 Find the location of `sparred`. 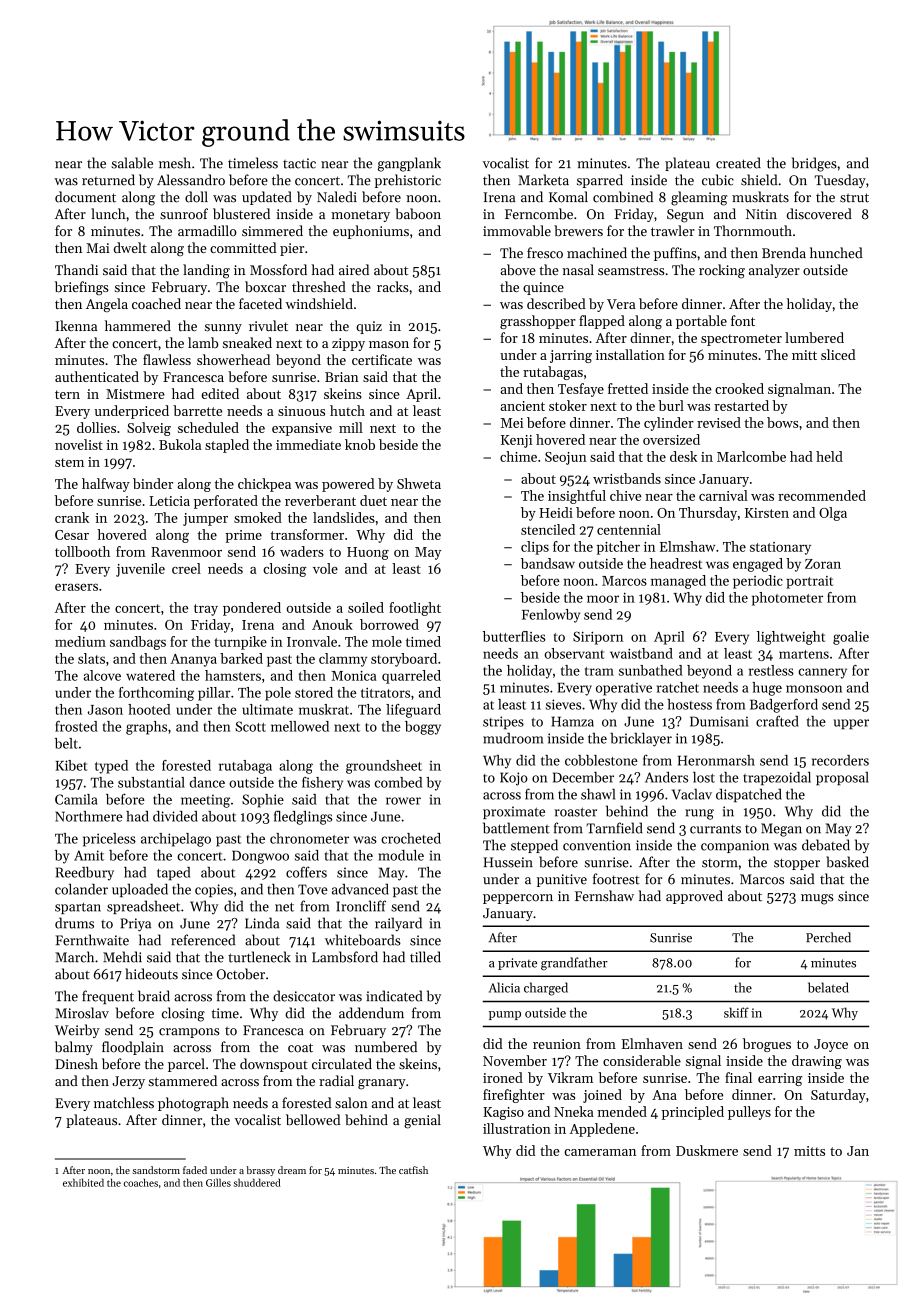

sparred is located at coordinates (600, 181).
